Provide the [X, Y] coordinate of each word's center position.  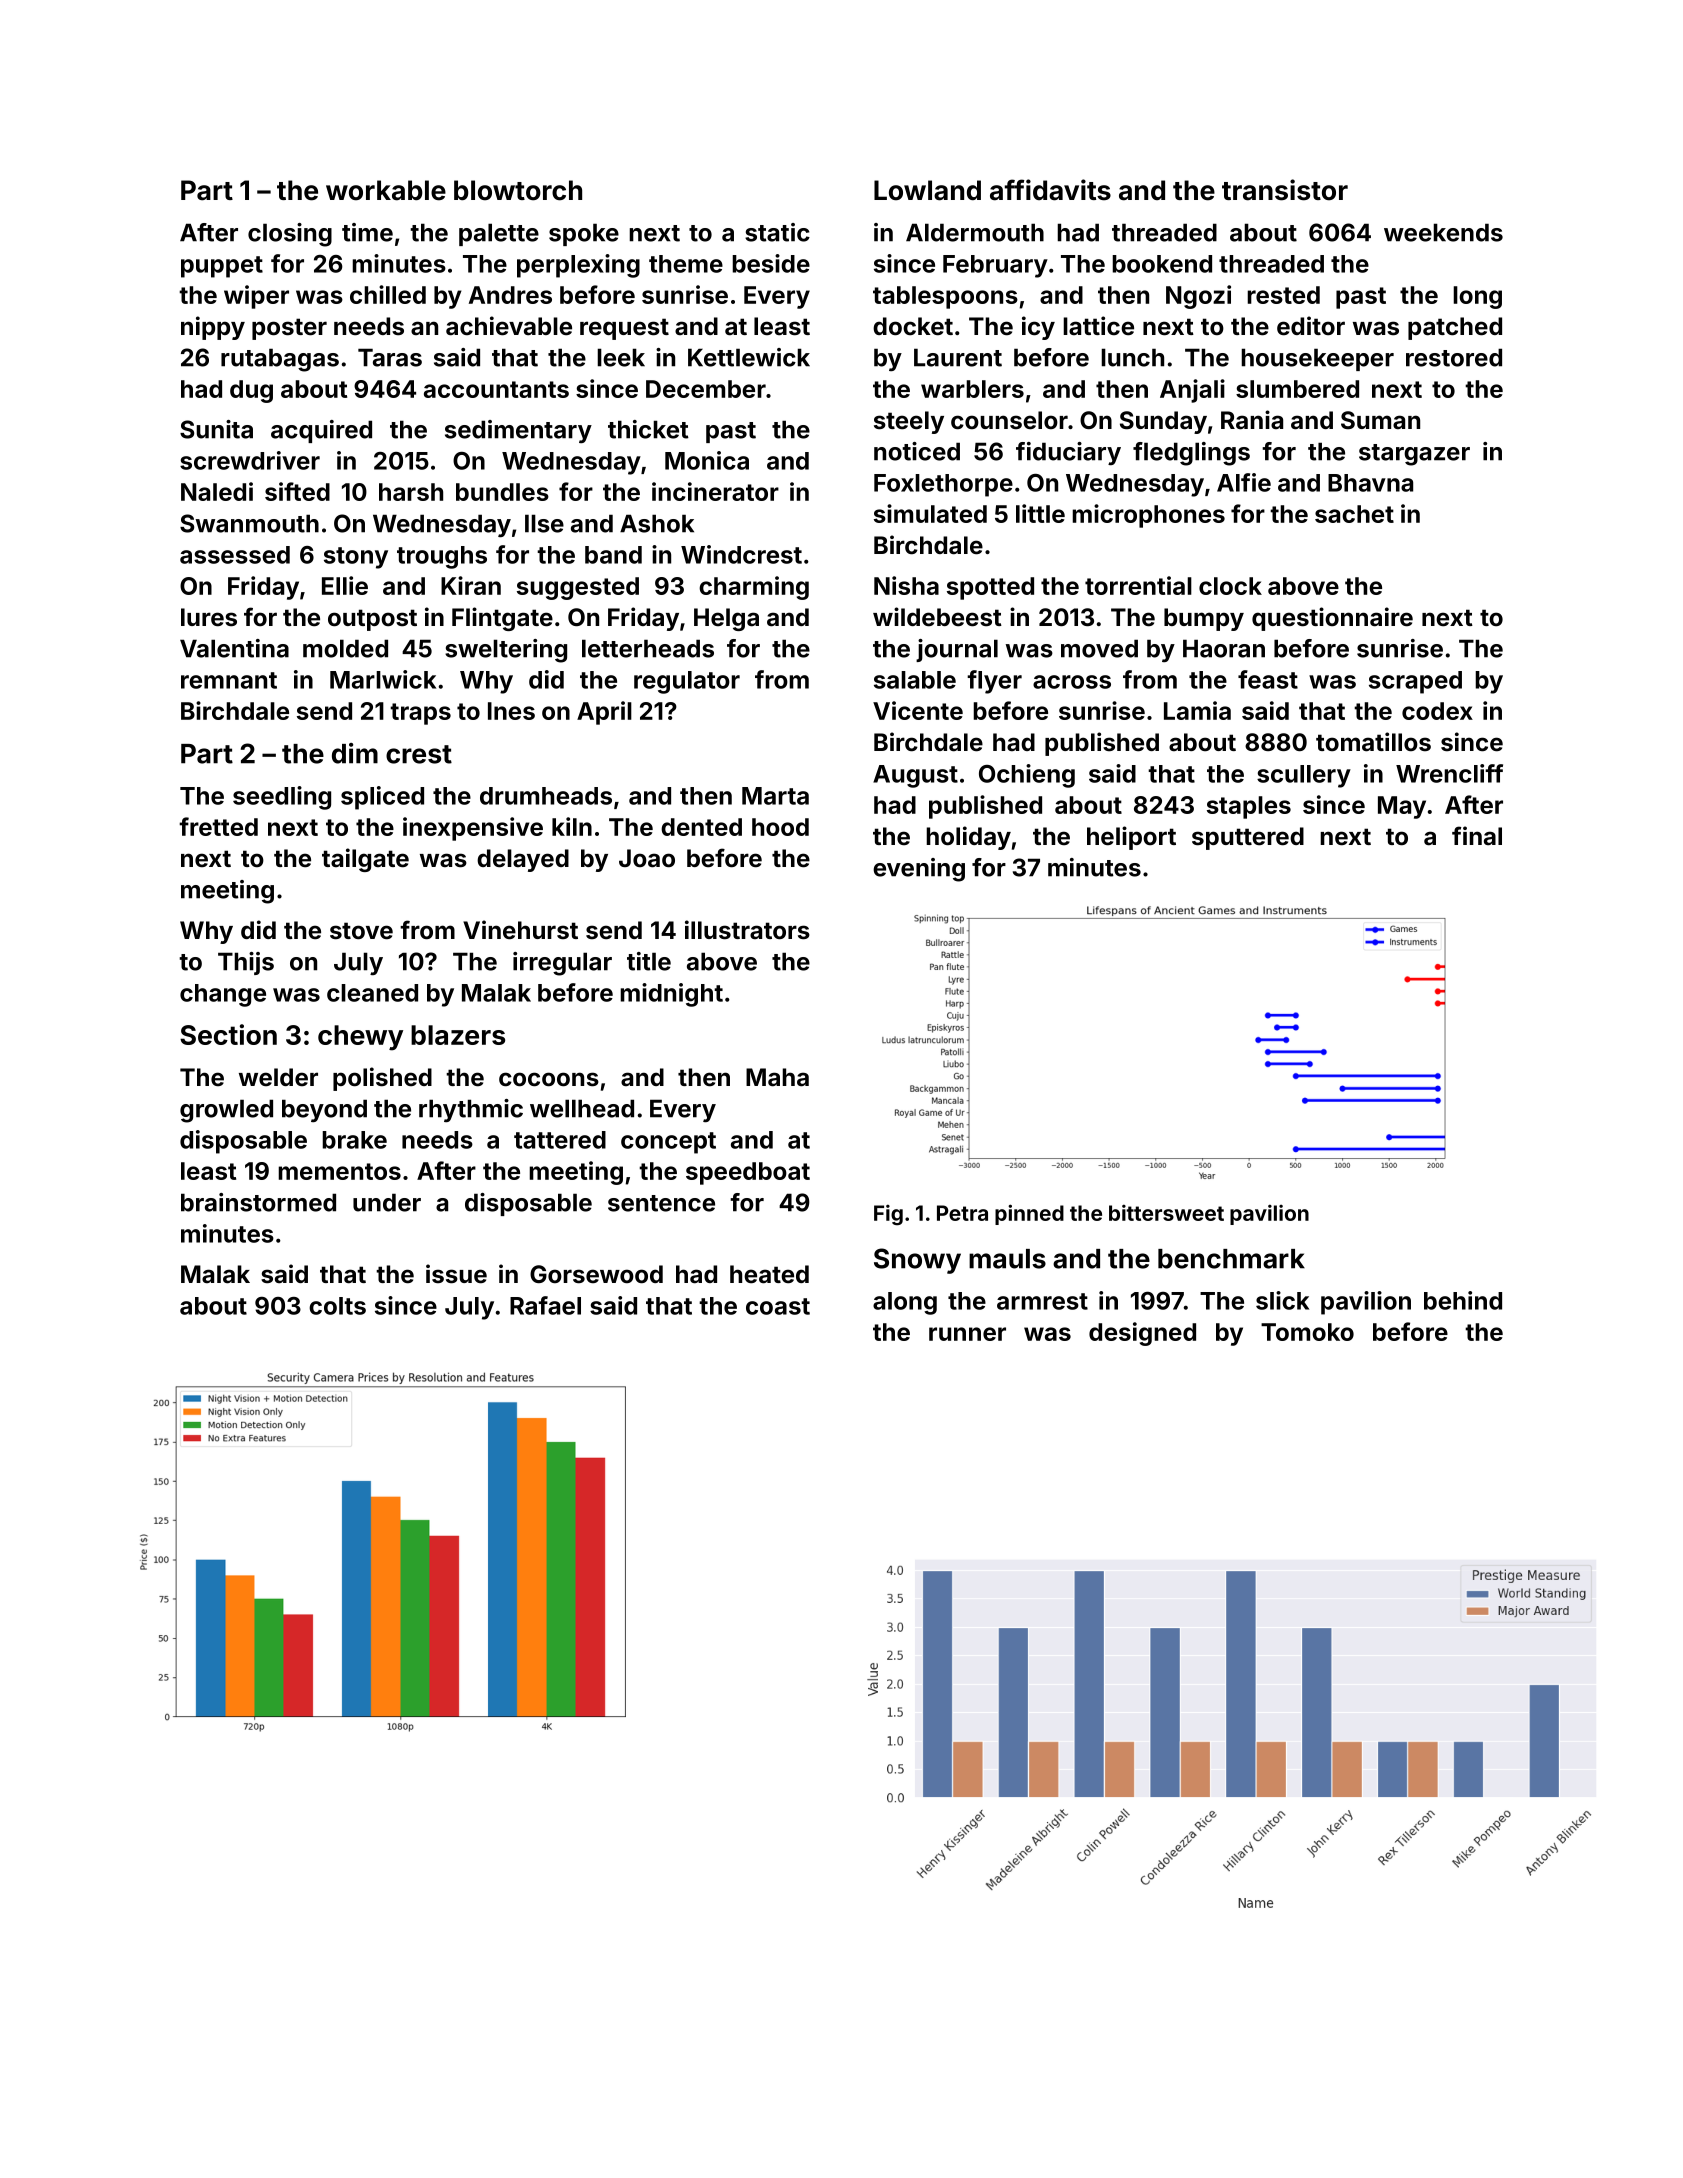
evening [919, 870]
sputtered [1248, 838]
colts [337, 1306]
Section [228, 1034]
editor [1311, 326]
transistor [1285, 190]
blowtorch [518, 190]
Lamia [1197, 710]
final [1477, 836]
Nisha [906, 585]
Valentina [234, 648]
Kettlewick [749, 357]
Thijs [246, 963]
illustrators [747, 930]
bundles [502, 492]
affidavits [1050, 190]
